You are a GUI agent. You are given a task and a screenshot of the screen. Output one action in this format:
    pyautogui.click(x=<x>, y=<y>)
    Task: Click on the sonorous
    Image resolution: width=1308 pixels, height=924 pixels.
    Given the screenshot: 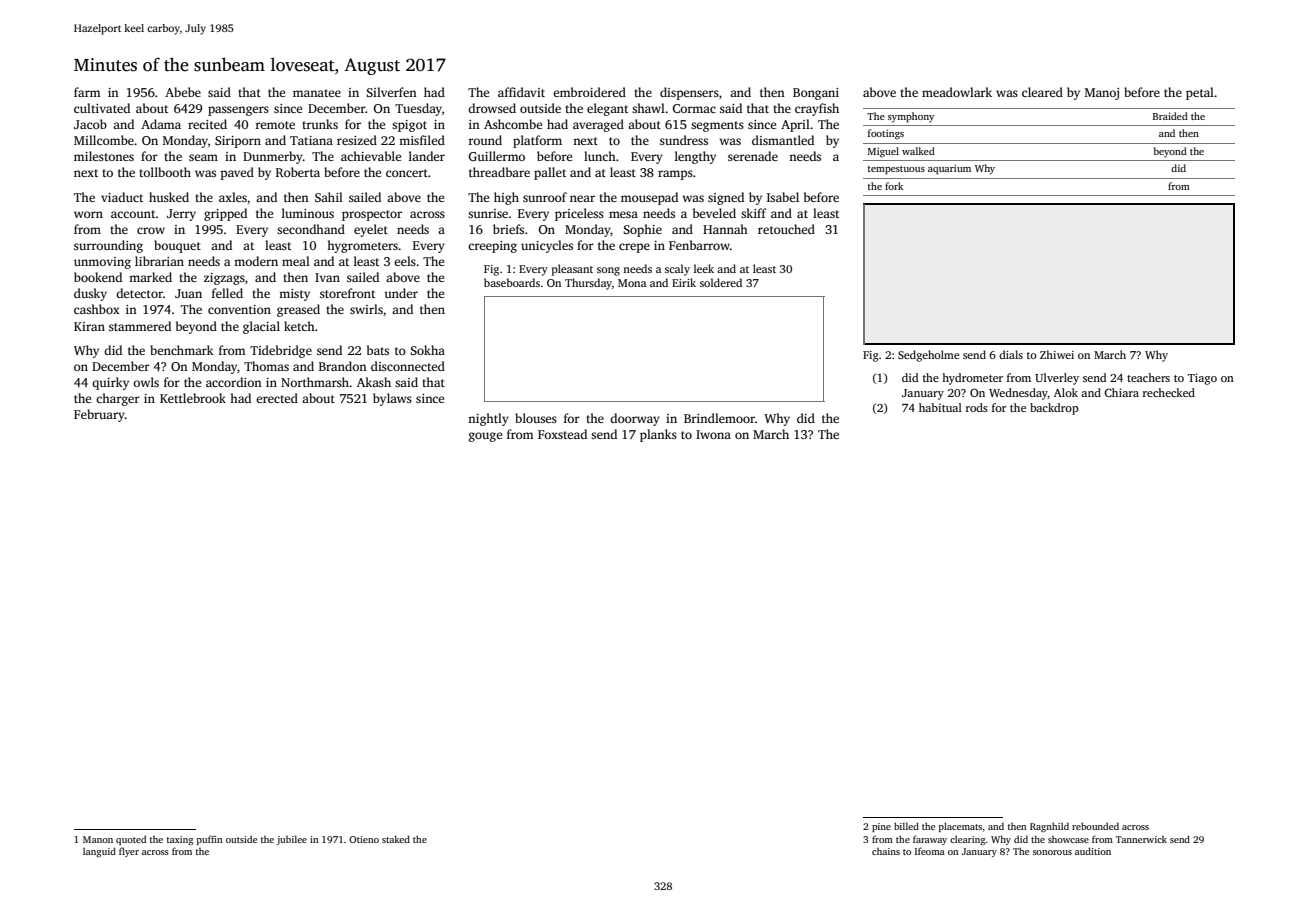 What is the action you would take?
    pyautogui.click(x=1052, y=852)
